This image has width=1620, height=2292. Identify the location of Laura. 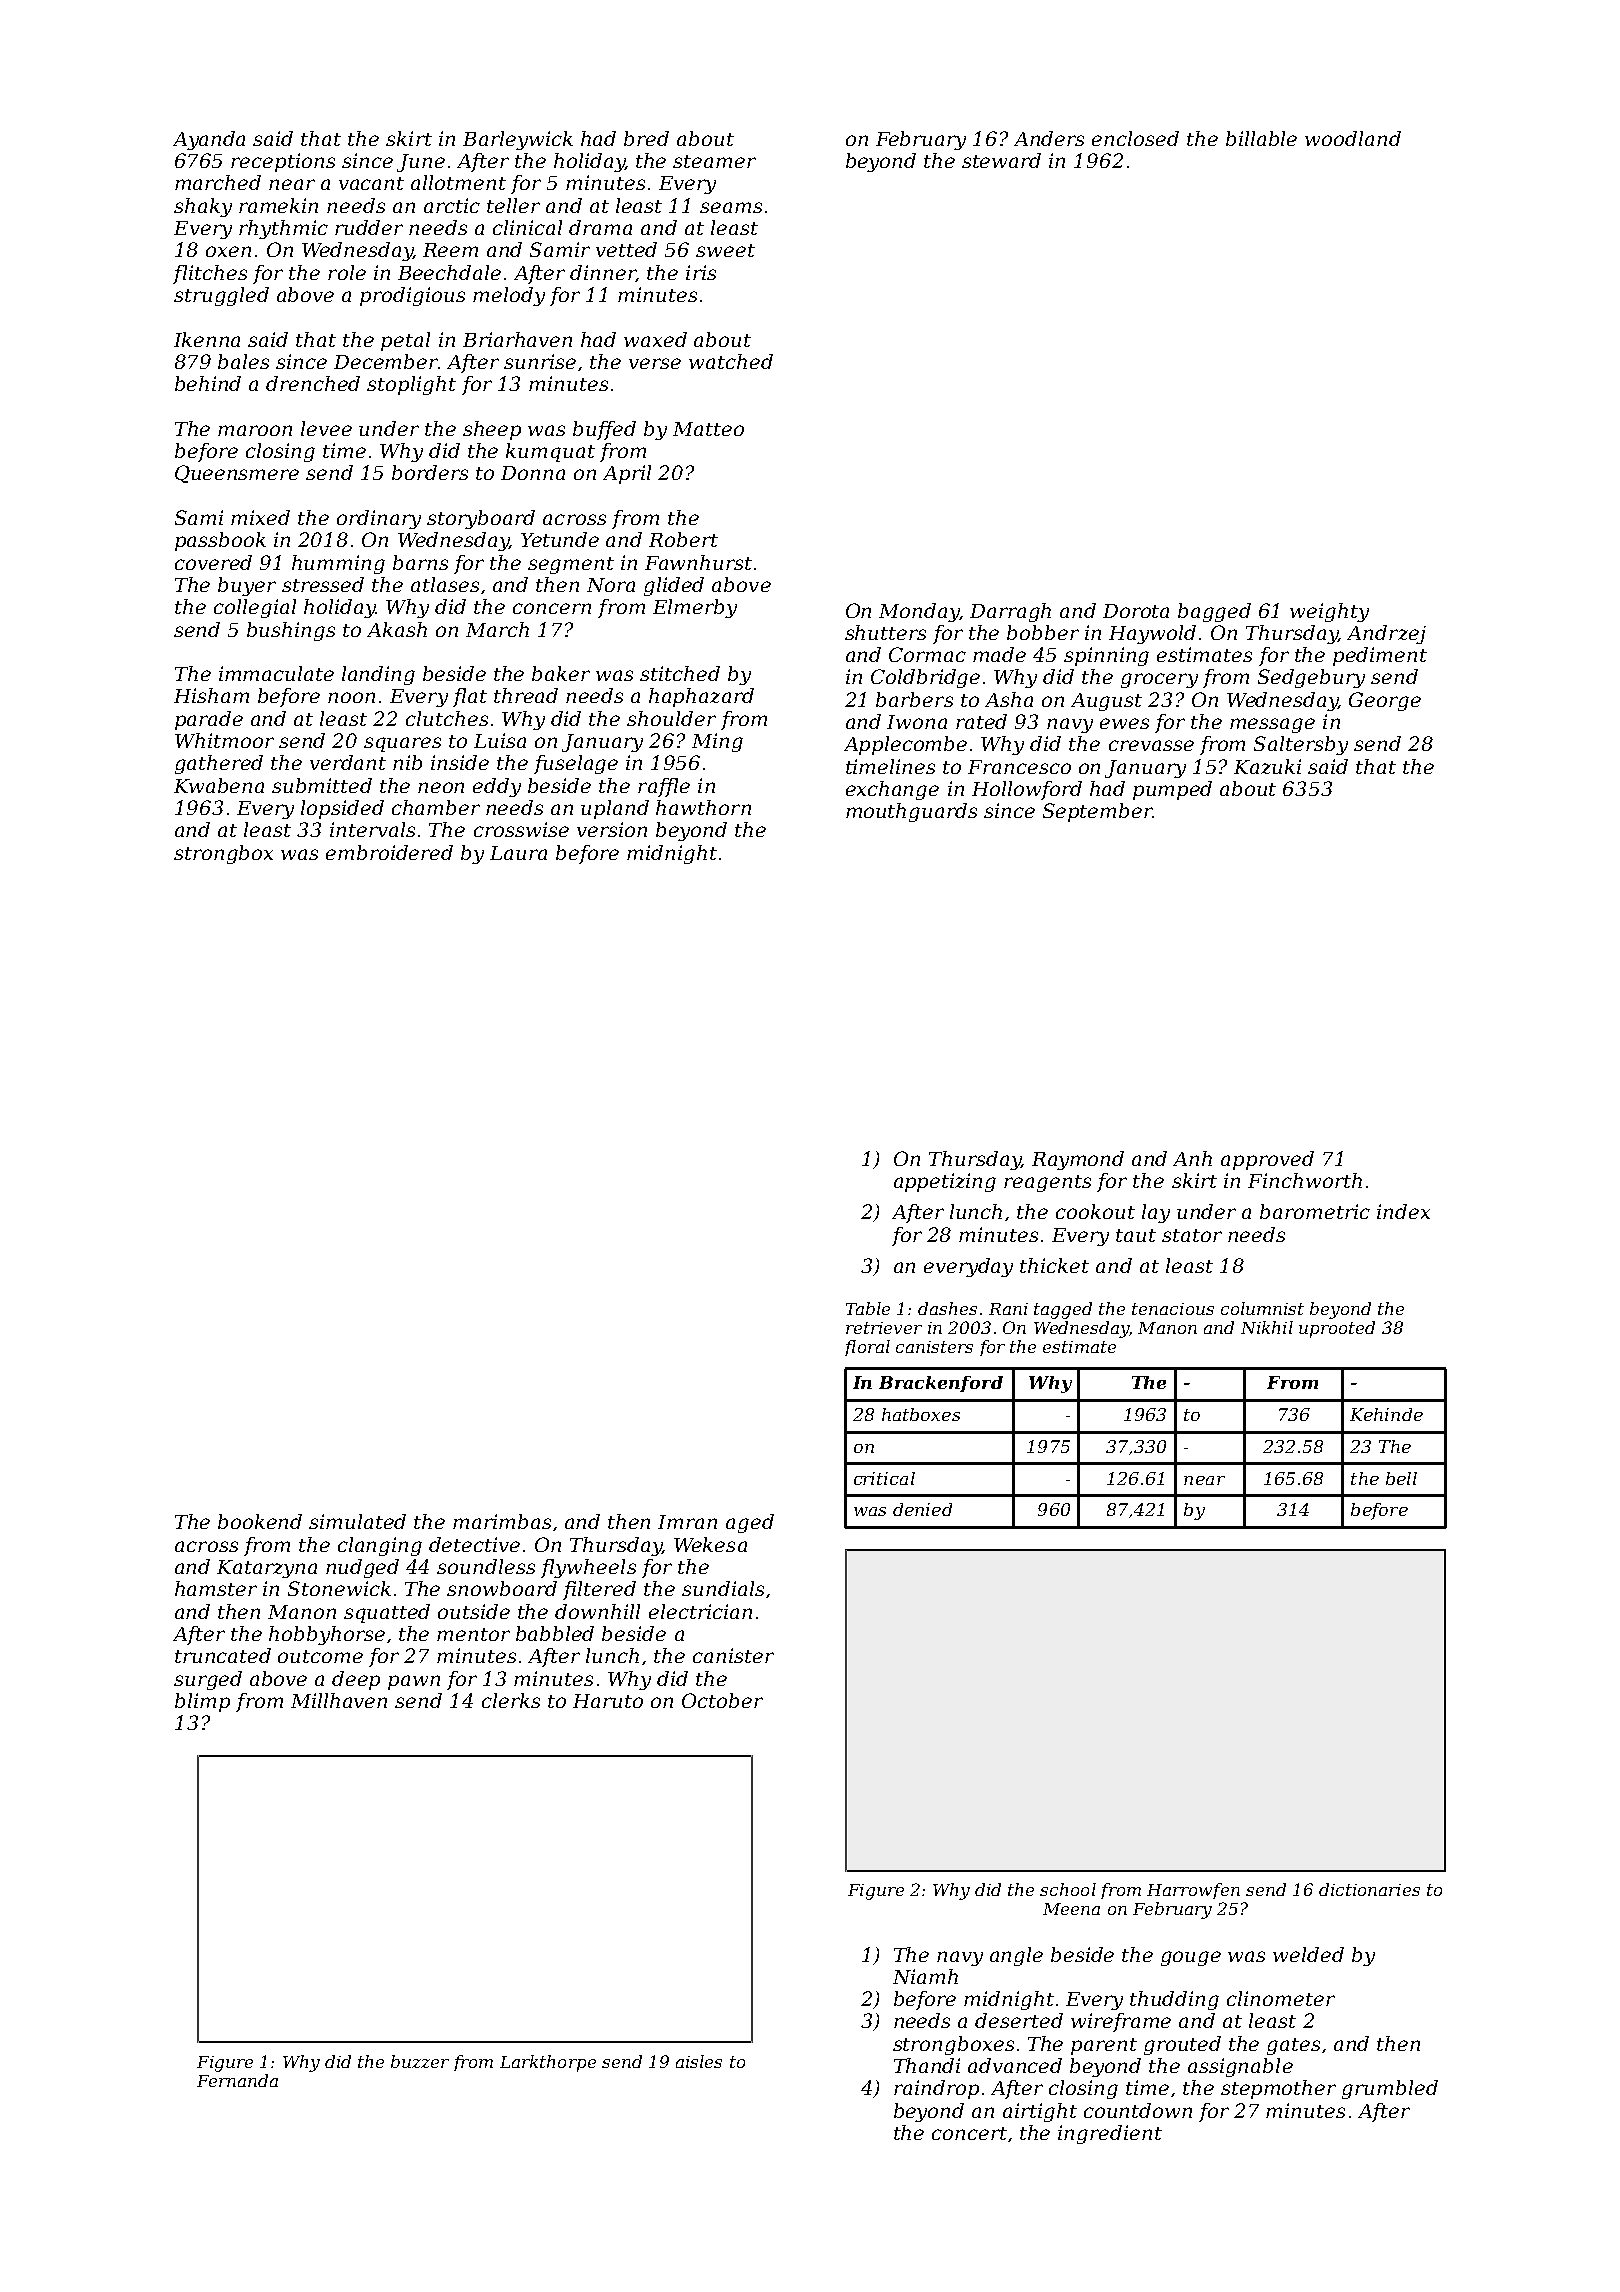
(518, 853).
